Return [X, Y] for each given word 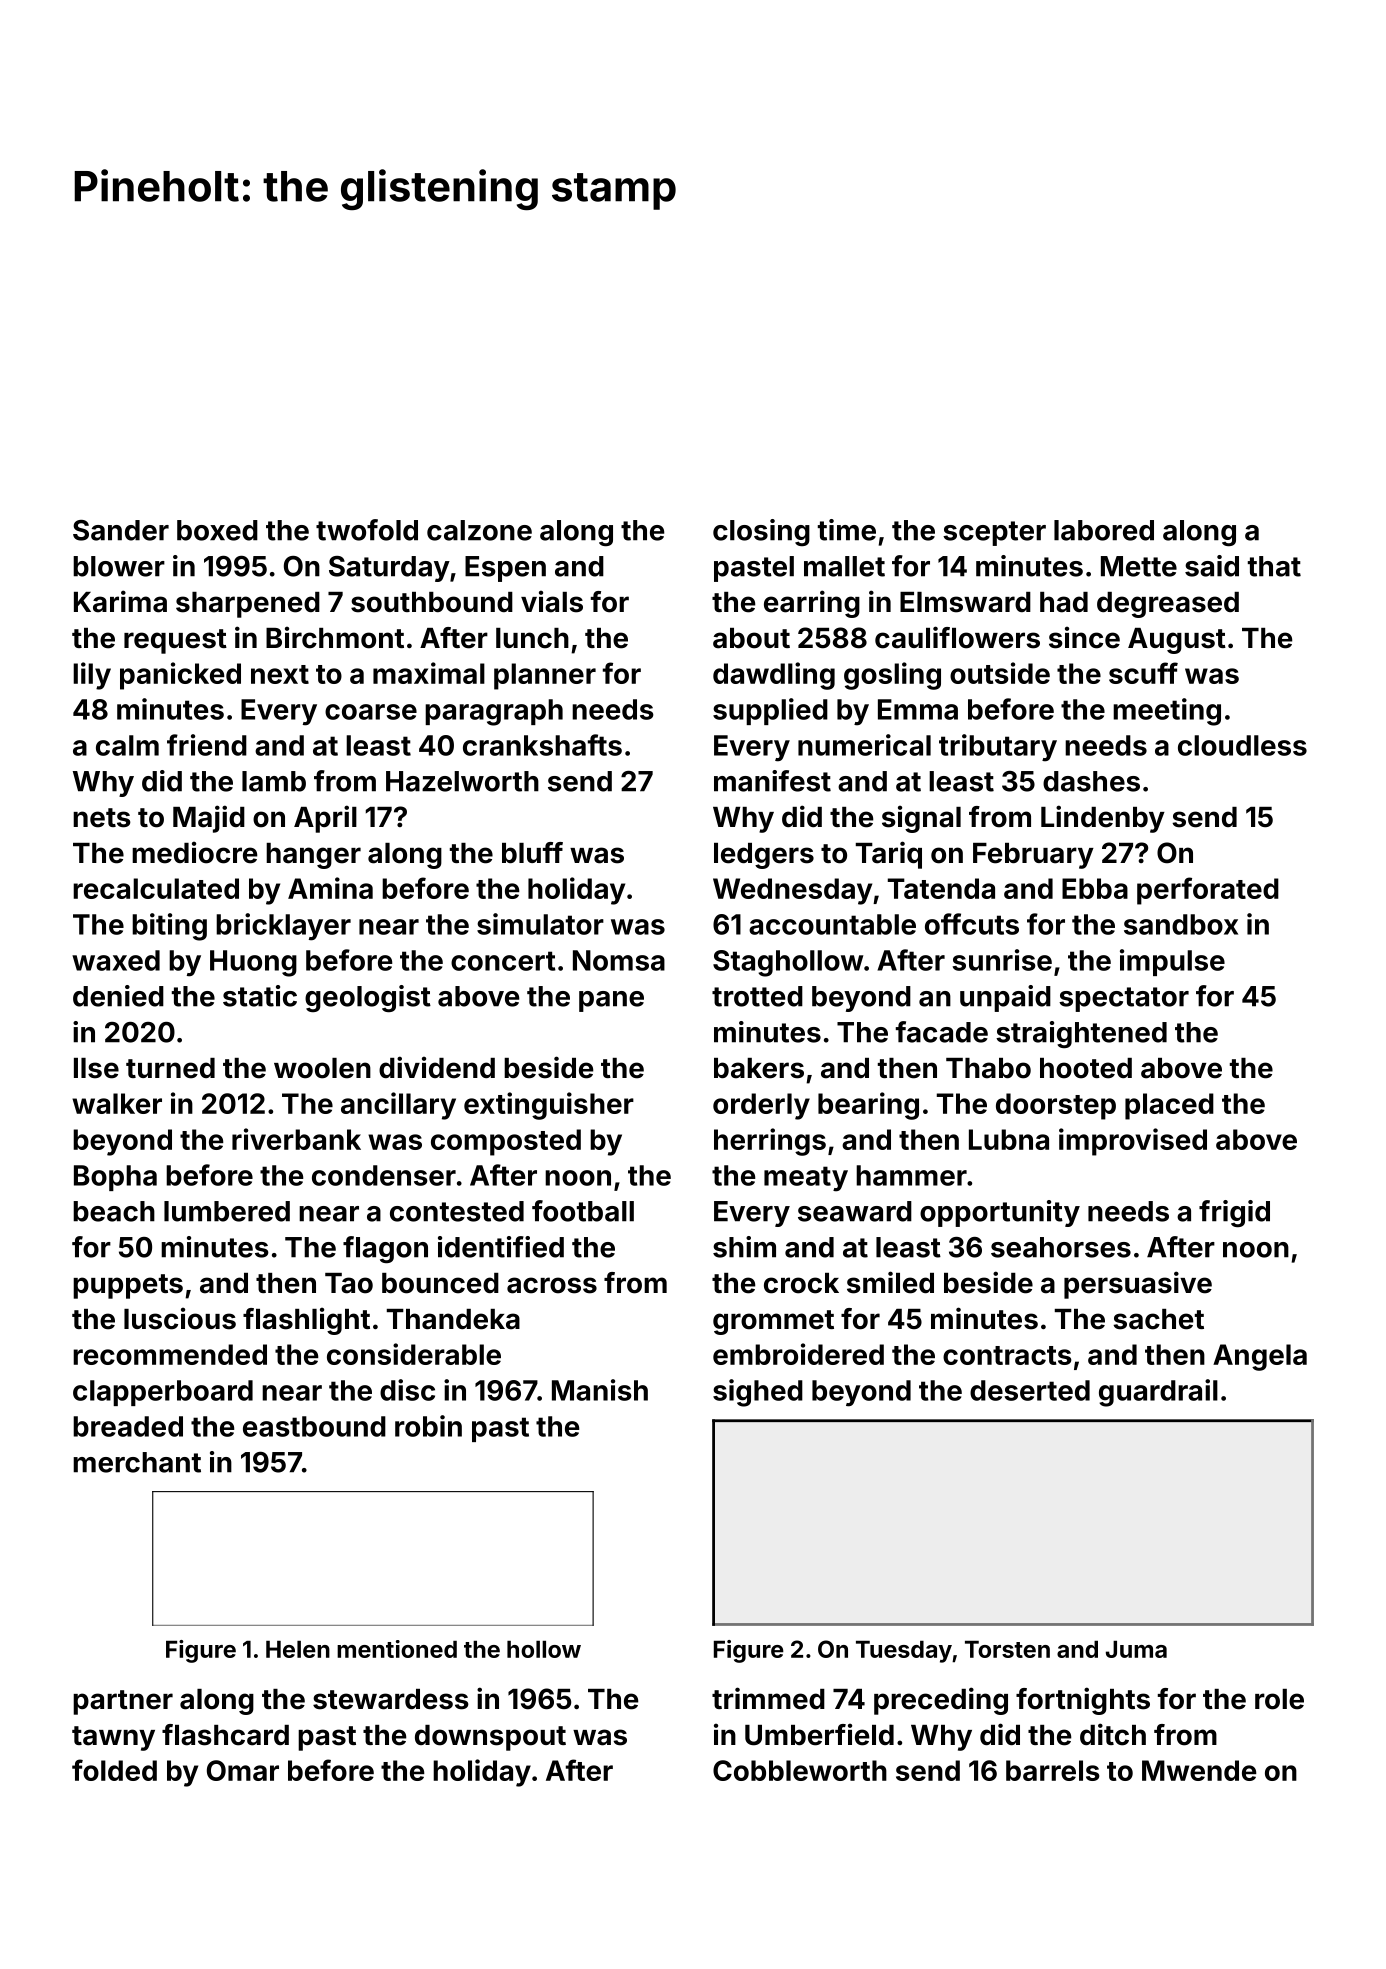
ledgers [764, 856]
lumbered [227, 1211]
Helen [298, 1649]
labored [1104, 530]
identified [501, 1247]
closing [761, 532]
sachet [1158, 1319]
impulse [1172, 962]
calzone [479, 530]
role [1279, 1699]
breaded [128, 1426]
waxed [116, 960]
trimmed [768, 1698]
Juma [1136, 1649]
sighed [758, 1393]
